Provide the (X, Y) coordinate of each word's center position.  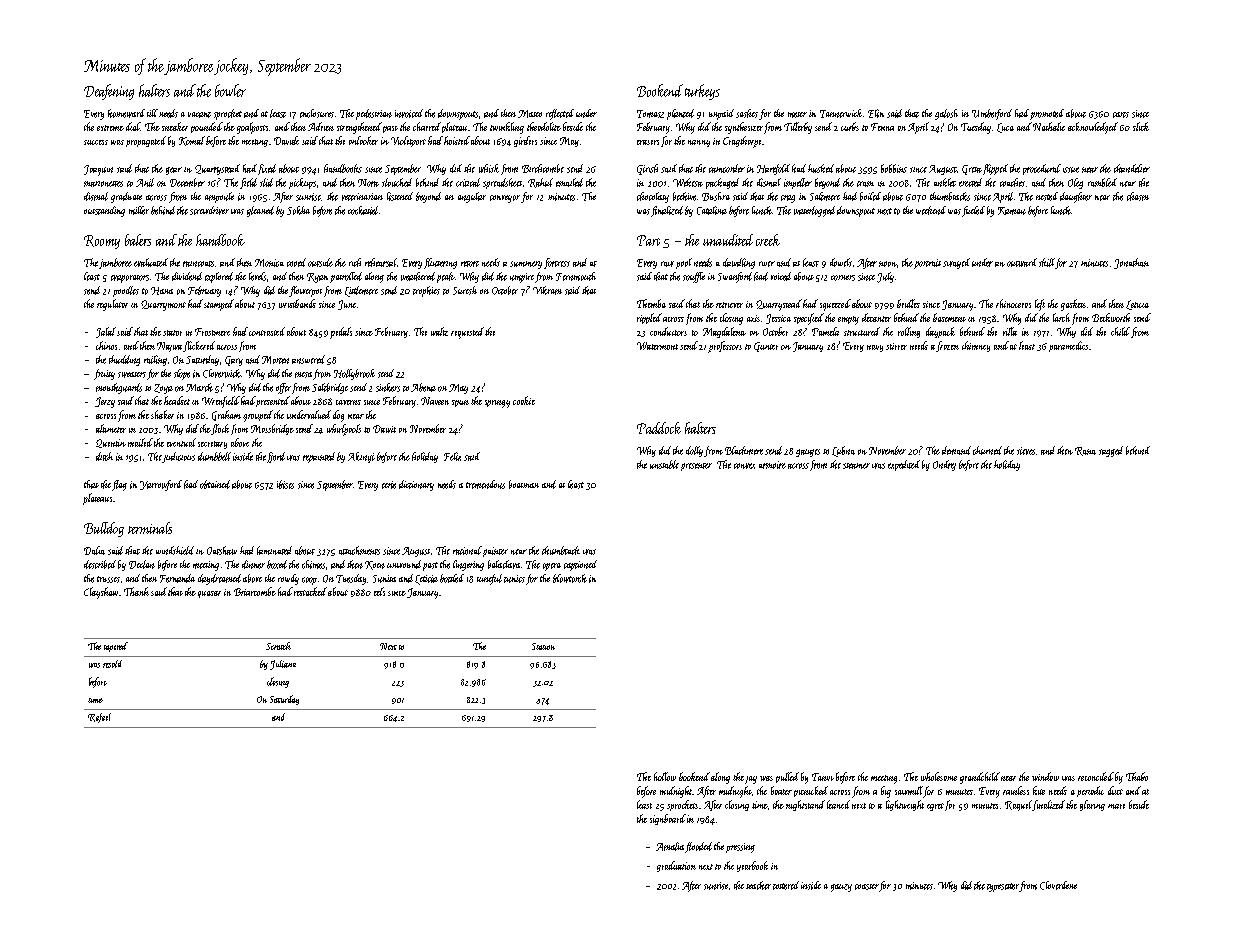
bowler (230, 90)
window (1045, 776)
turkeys (702, 92)
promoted (1047, 114)
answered (308, 359)
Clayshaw (101, 593)
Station (543, 646)
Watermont (657, 346)
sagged (1111, 451)
